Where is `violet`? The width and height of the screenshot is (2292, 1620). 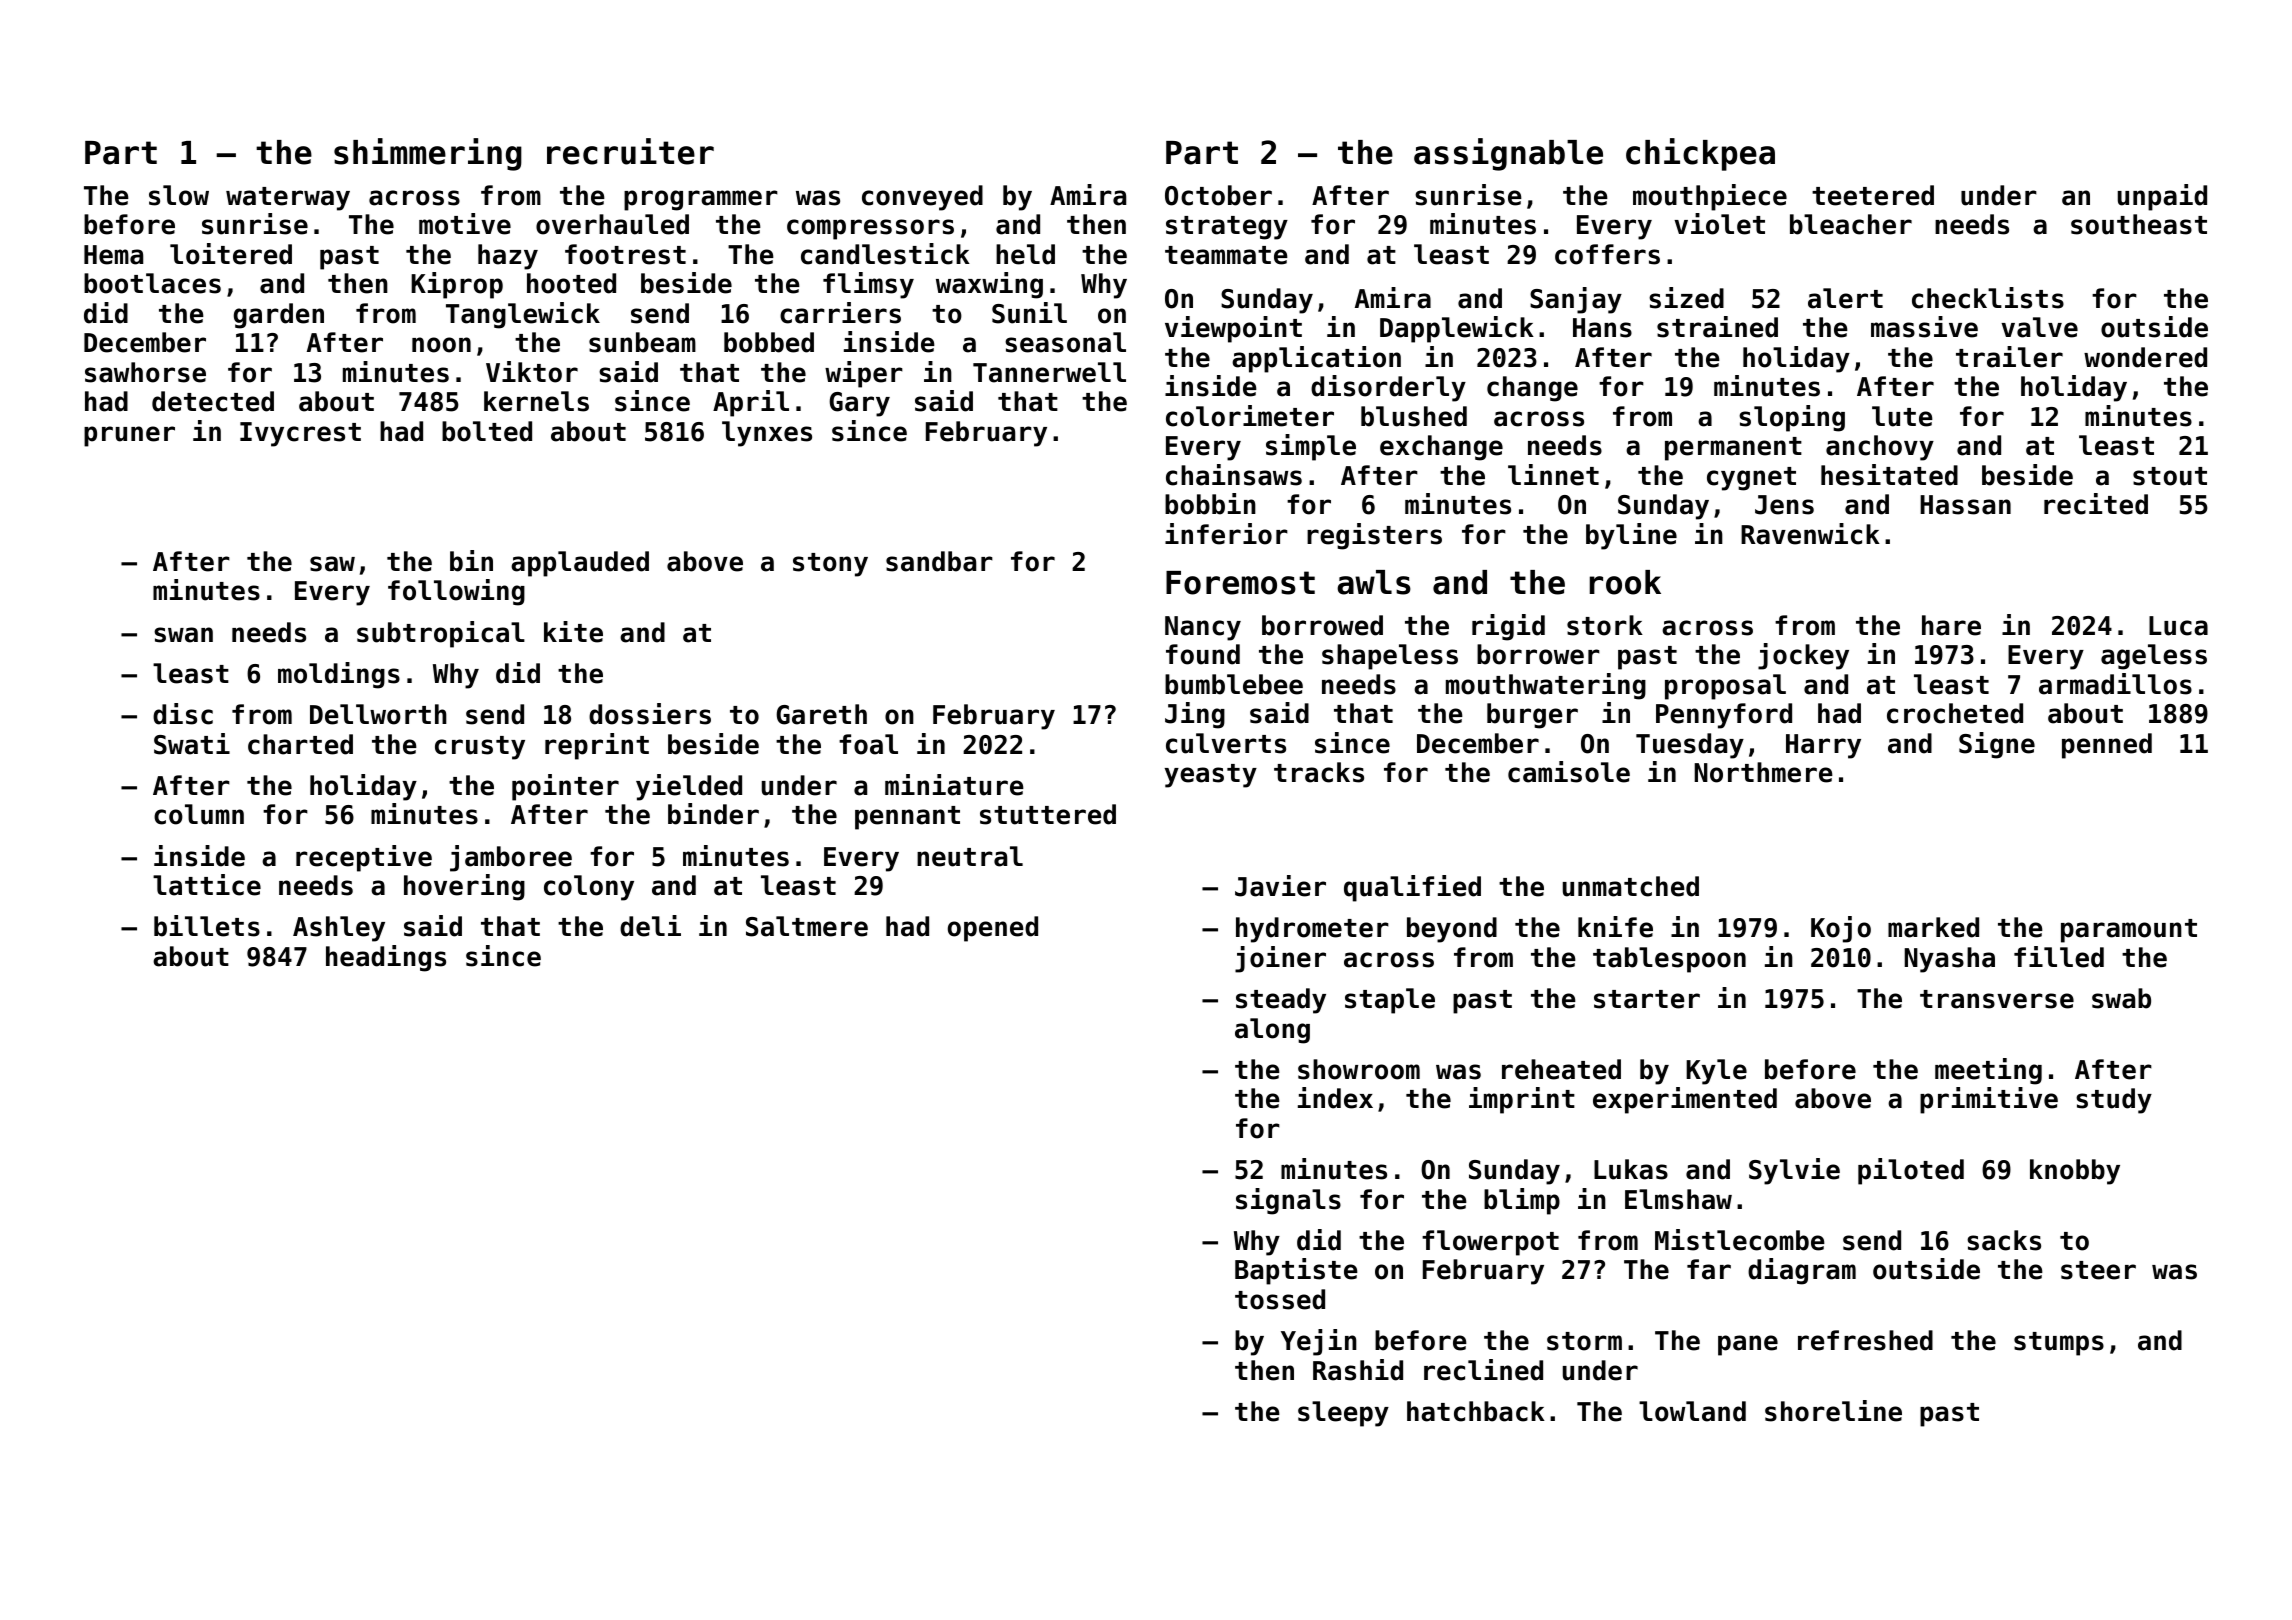 violet is located at coordinates (1719, 224).
